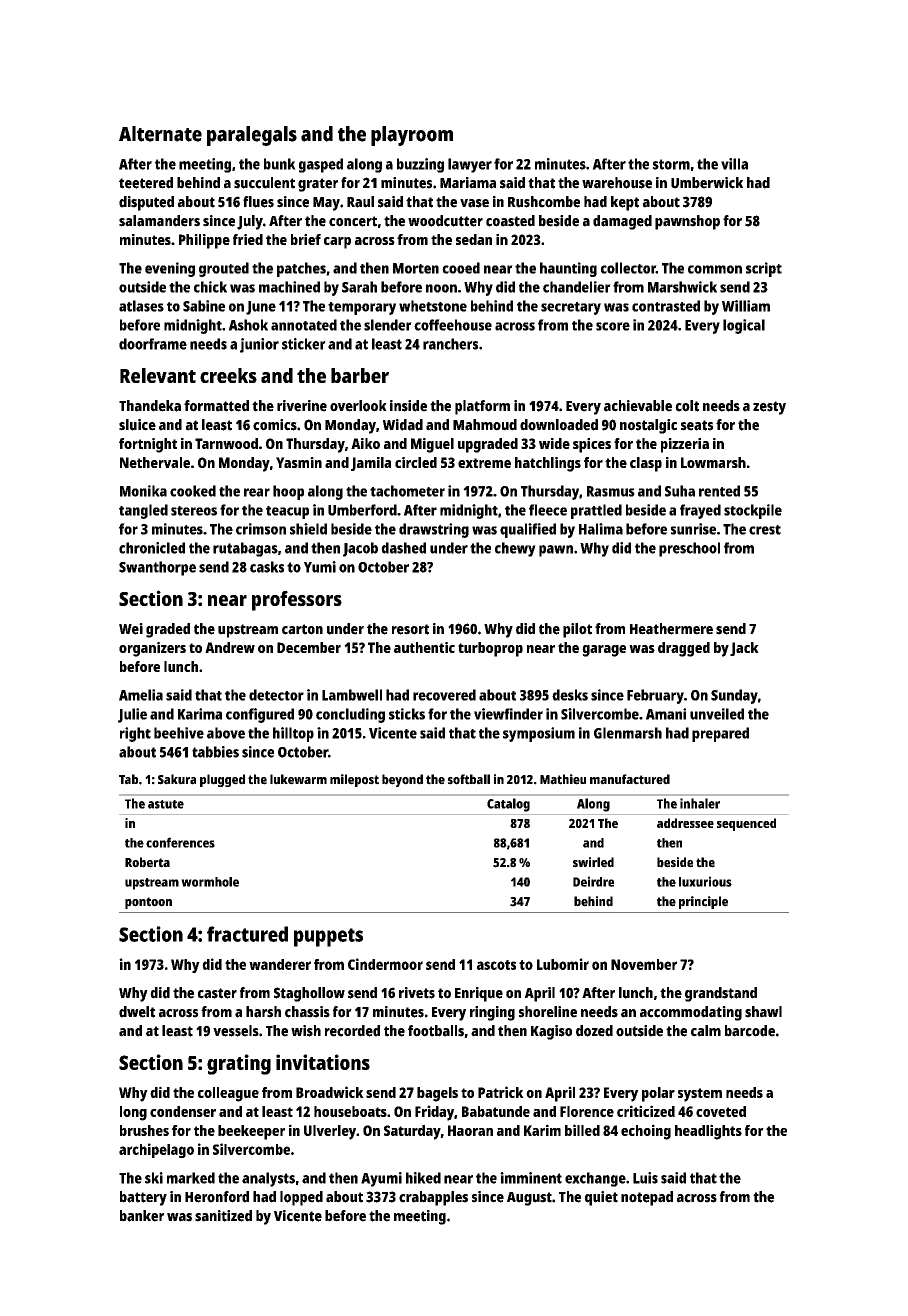 The width and height of the screenshot is (908, 1316). Describe the element at coordinates (764, 269) in the screenshot. I see `script` at that location.
